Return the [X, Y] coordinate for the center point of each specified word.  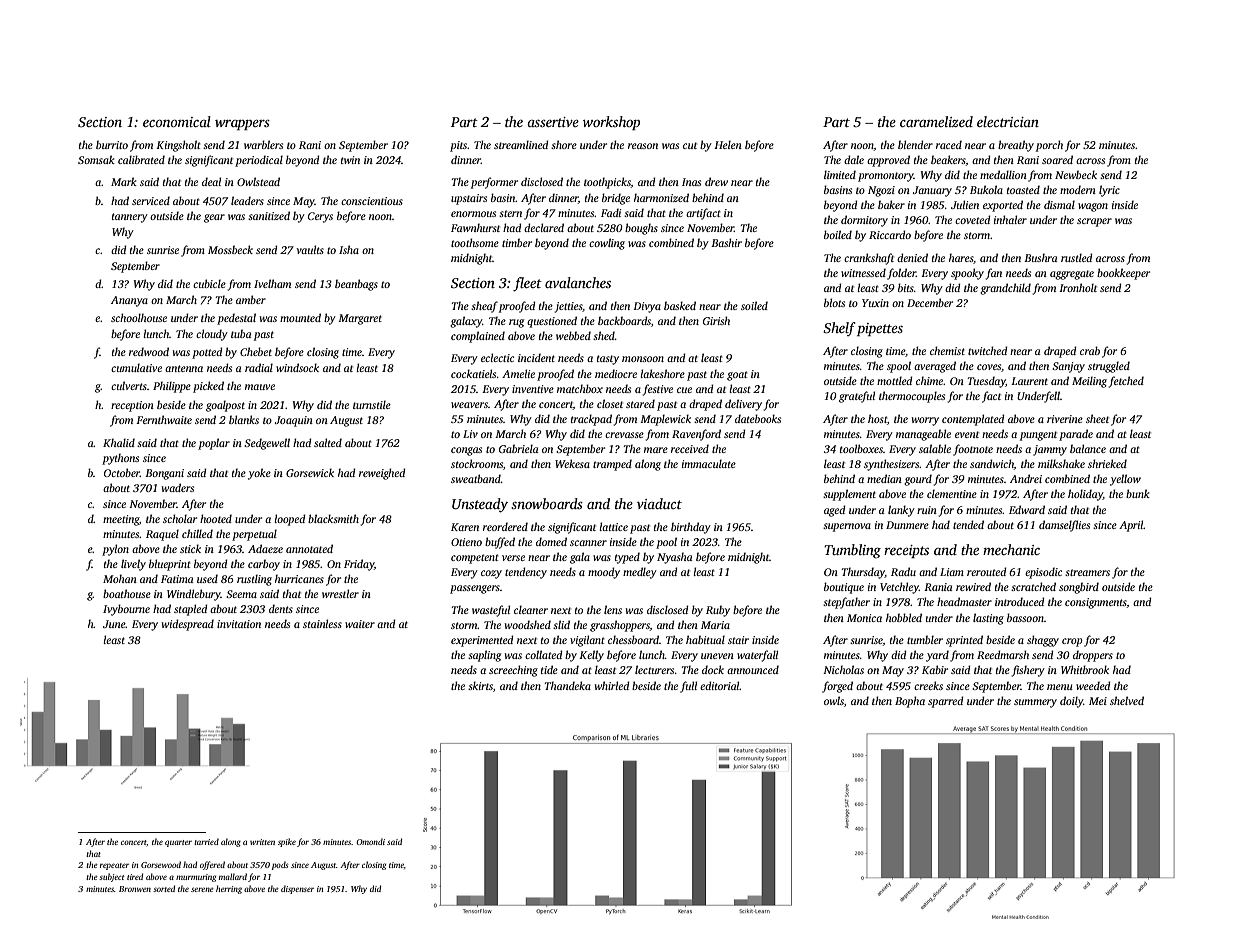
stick [190, 548]
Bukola [986, 189]
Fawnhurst [475, 227]
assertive [553, 122]
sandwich [992, 464]
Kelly [591, 656]
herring [229, 889]
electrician [1008, 121]
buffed [500, 543]
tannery [130, 218]
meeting [121, 520]
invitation [239, 624]
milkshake [1061, 463]
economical [177, 121]
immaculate [709, 463]
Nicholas [843, 669]
